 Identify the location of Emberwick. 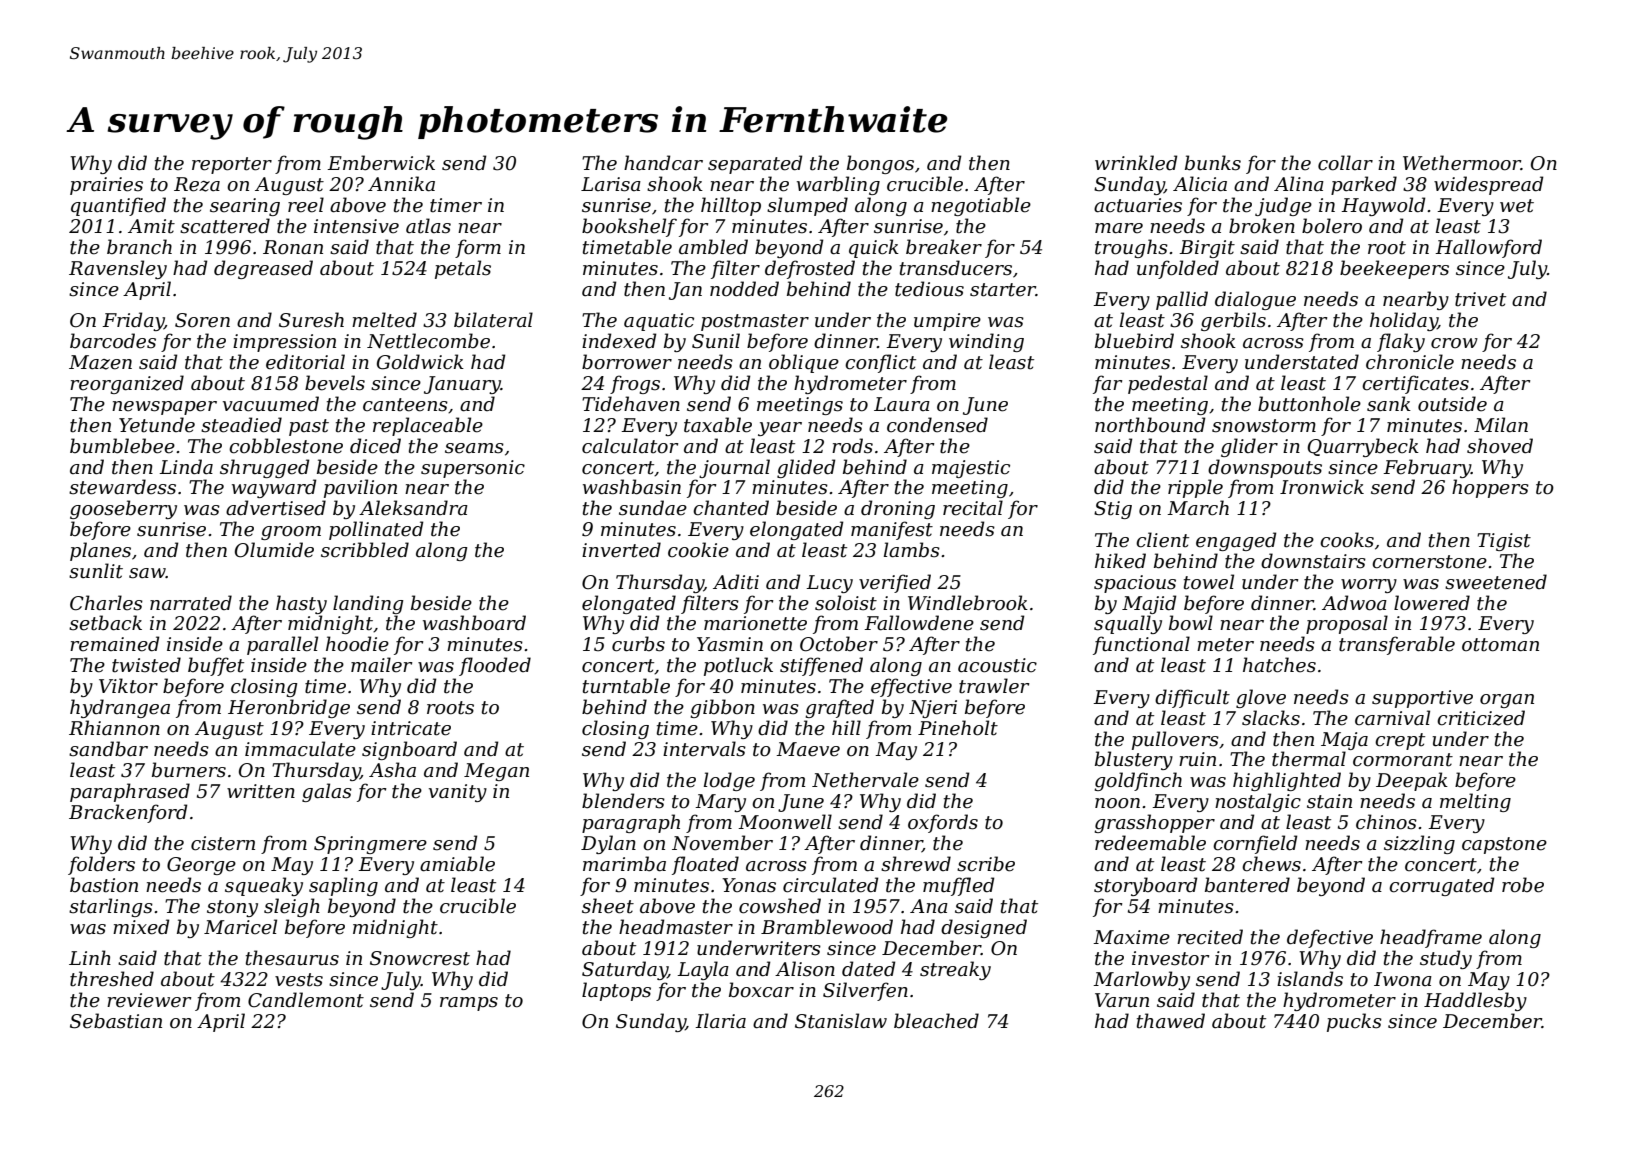
(381, 163).
